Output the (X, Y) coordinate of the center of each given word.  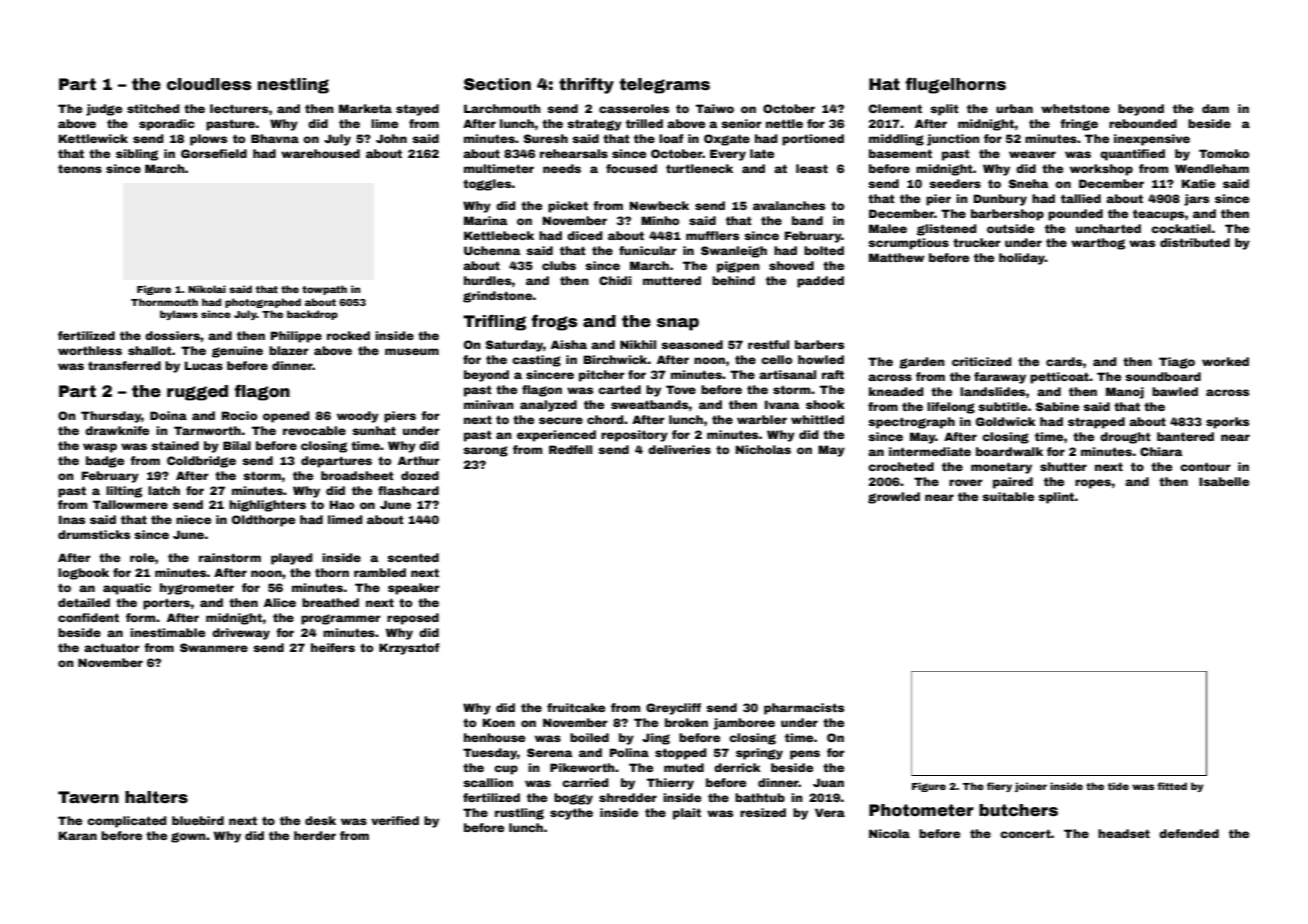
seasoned (692, 344)
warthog (1098, 244)
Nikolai (207, 289)
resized (763, 812)
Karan (78, 835)
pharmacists (804, 709)
